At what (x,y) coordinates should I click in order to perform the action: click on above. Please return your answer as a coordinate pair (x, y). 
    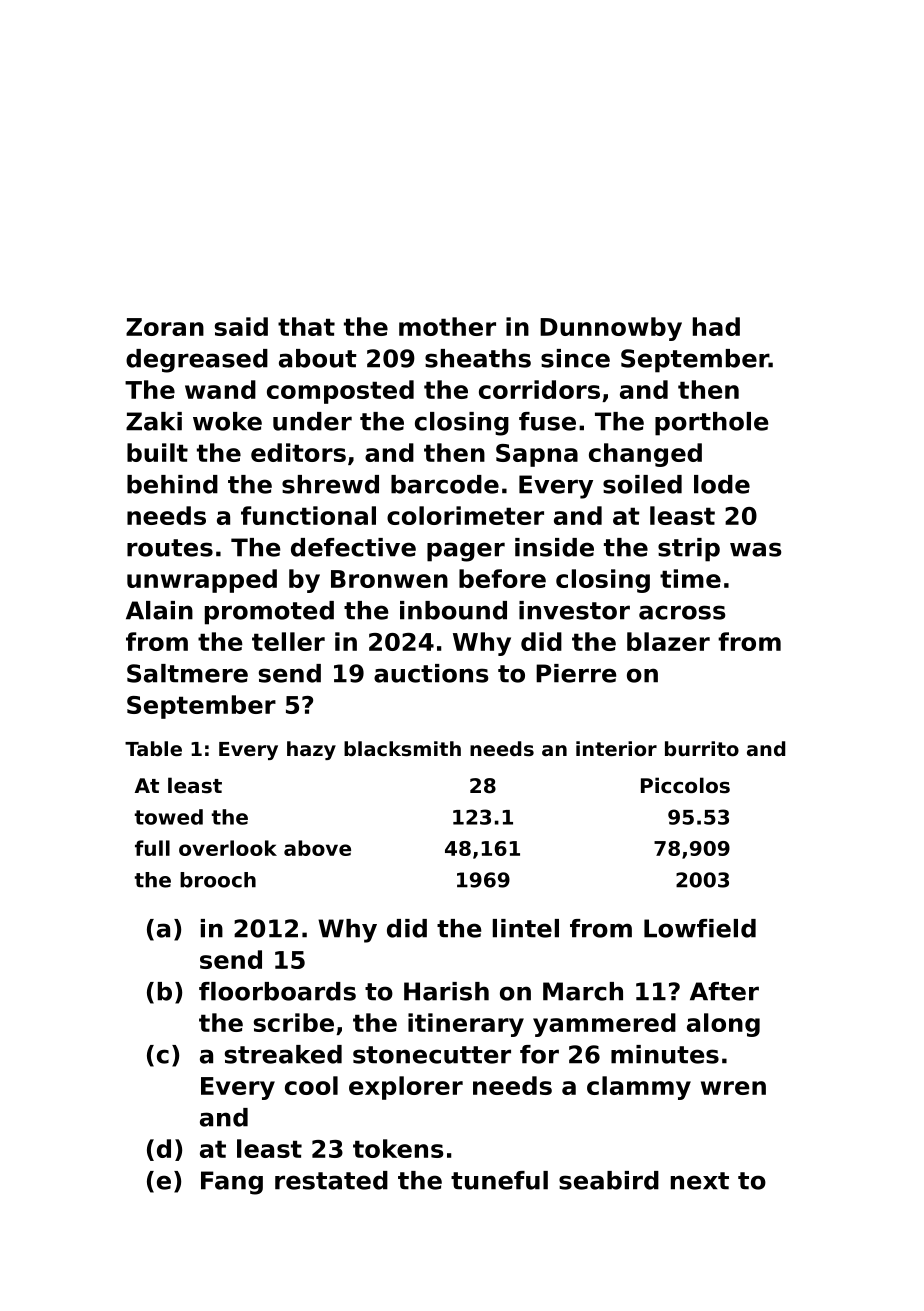
    Looking at the image, I should click on (317, 848).
